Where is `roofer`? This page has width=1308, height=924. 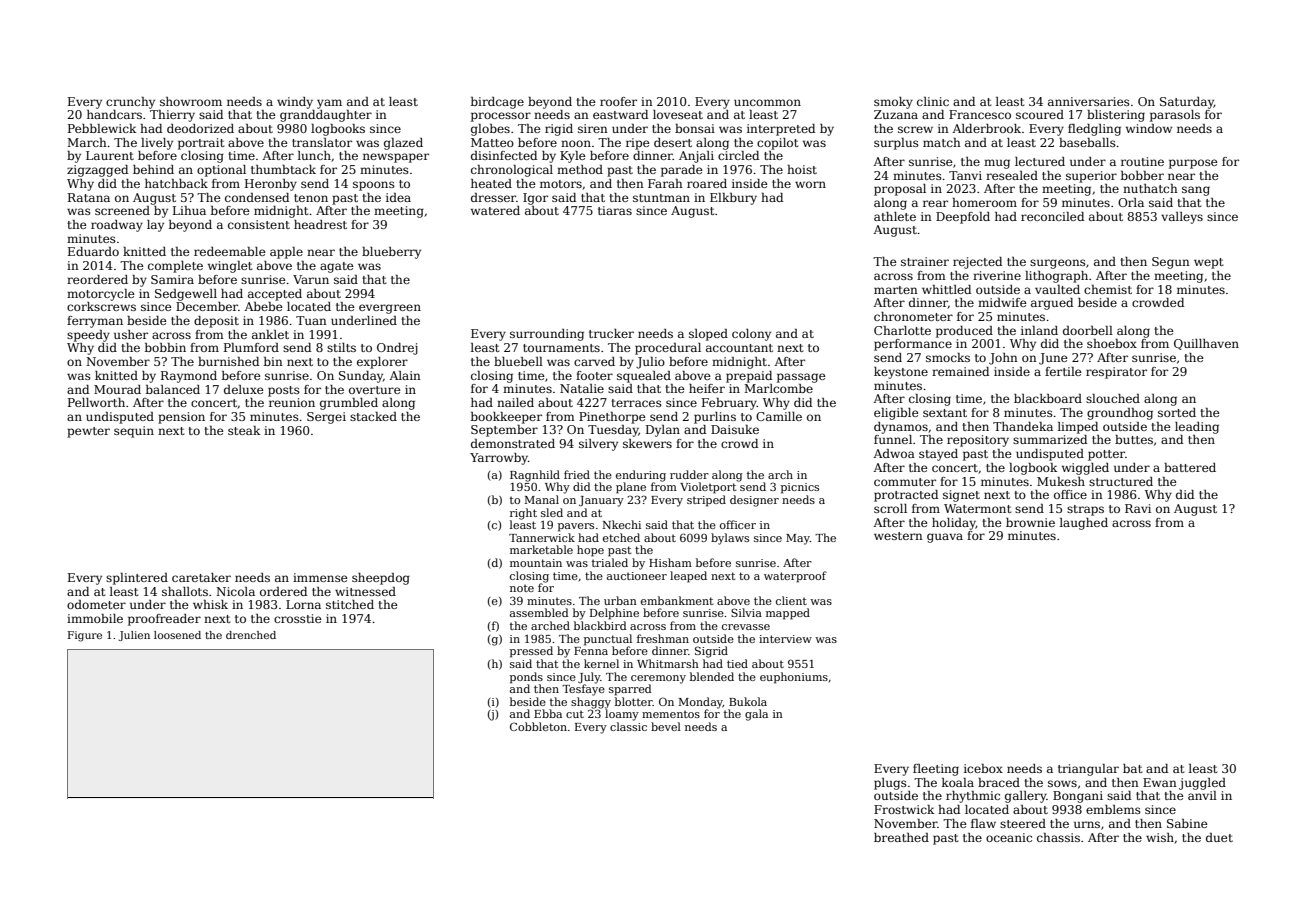 roofer is located at coordinates (618, 101).
